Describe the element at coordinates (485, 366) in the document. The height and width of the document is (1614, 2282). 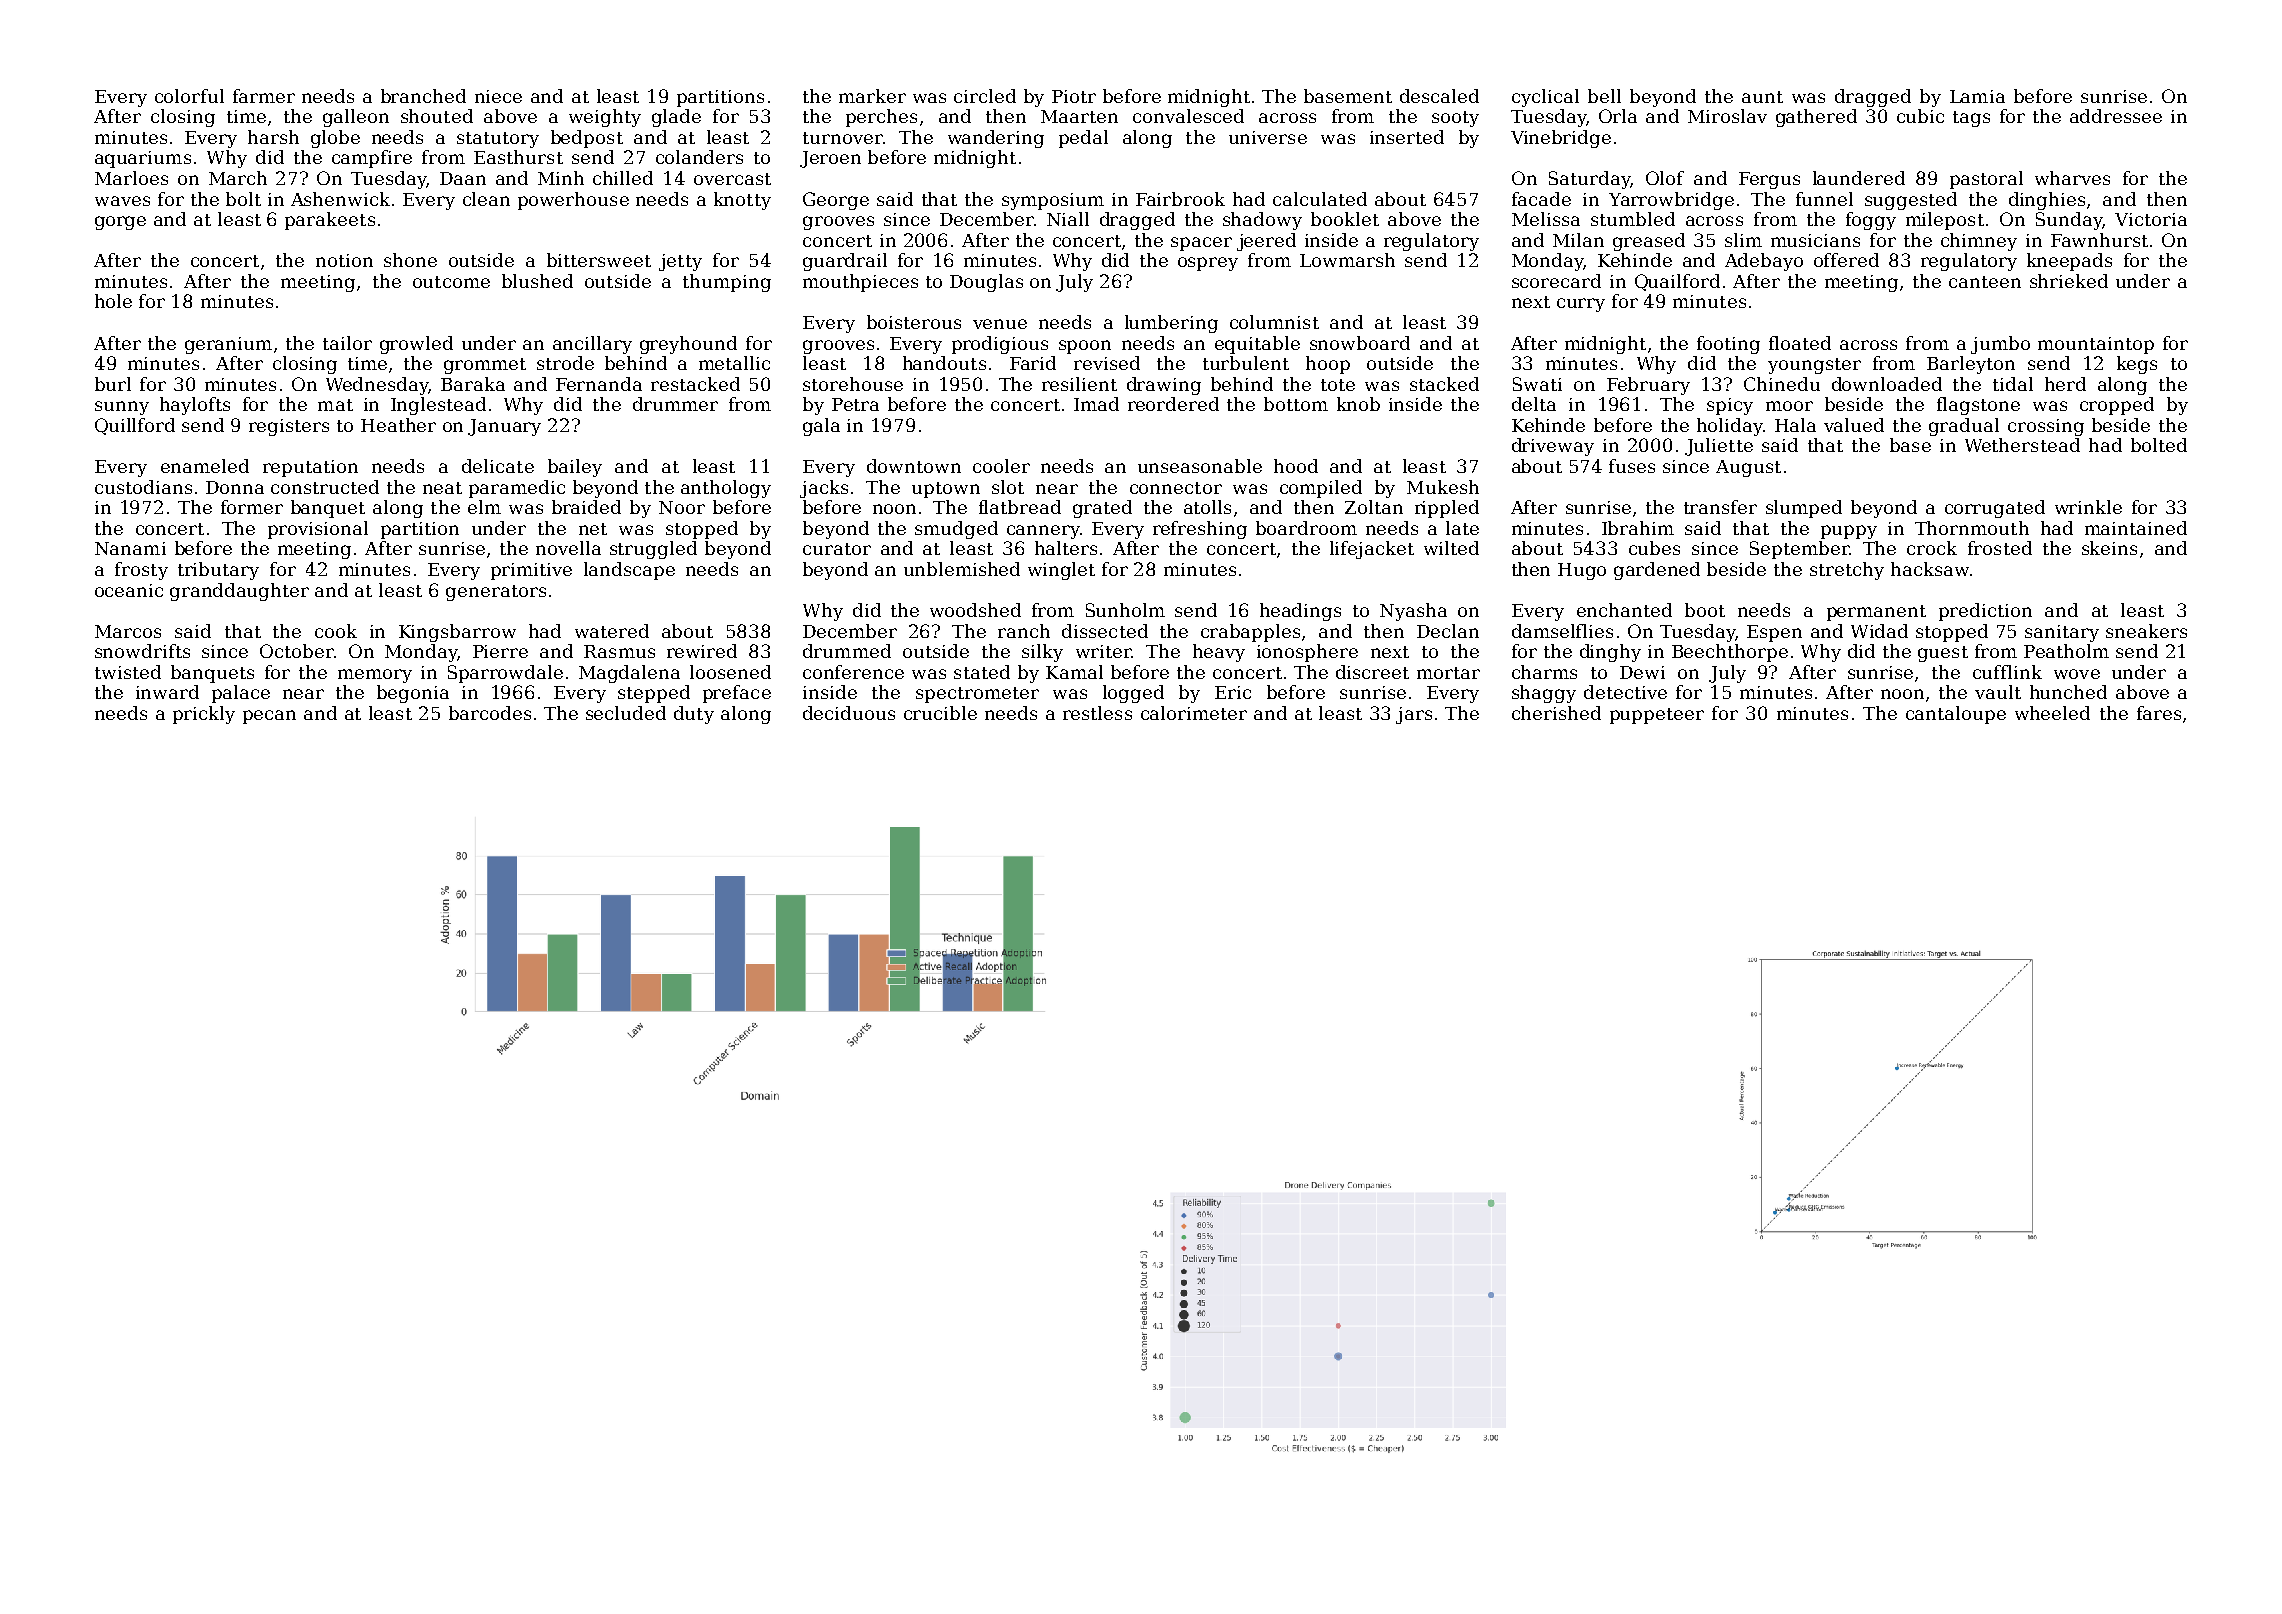
I see `grommet` at that location.
